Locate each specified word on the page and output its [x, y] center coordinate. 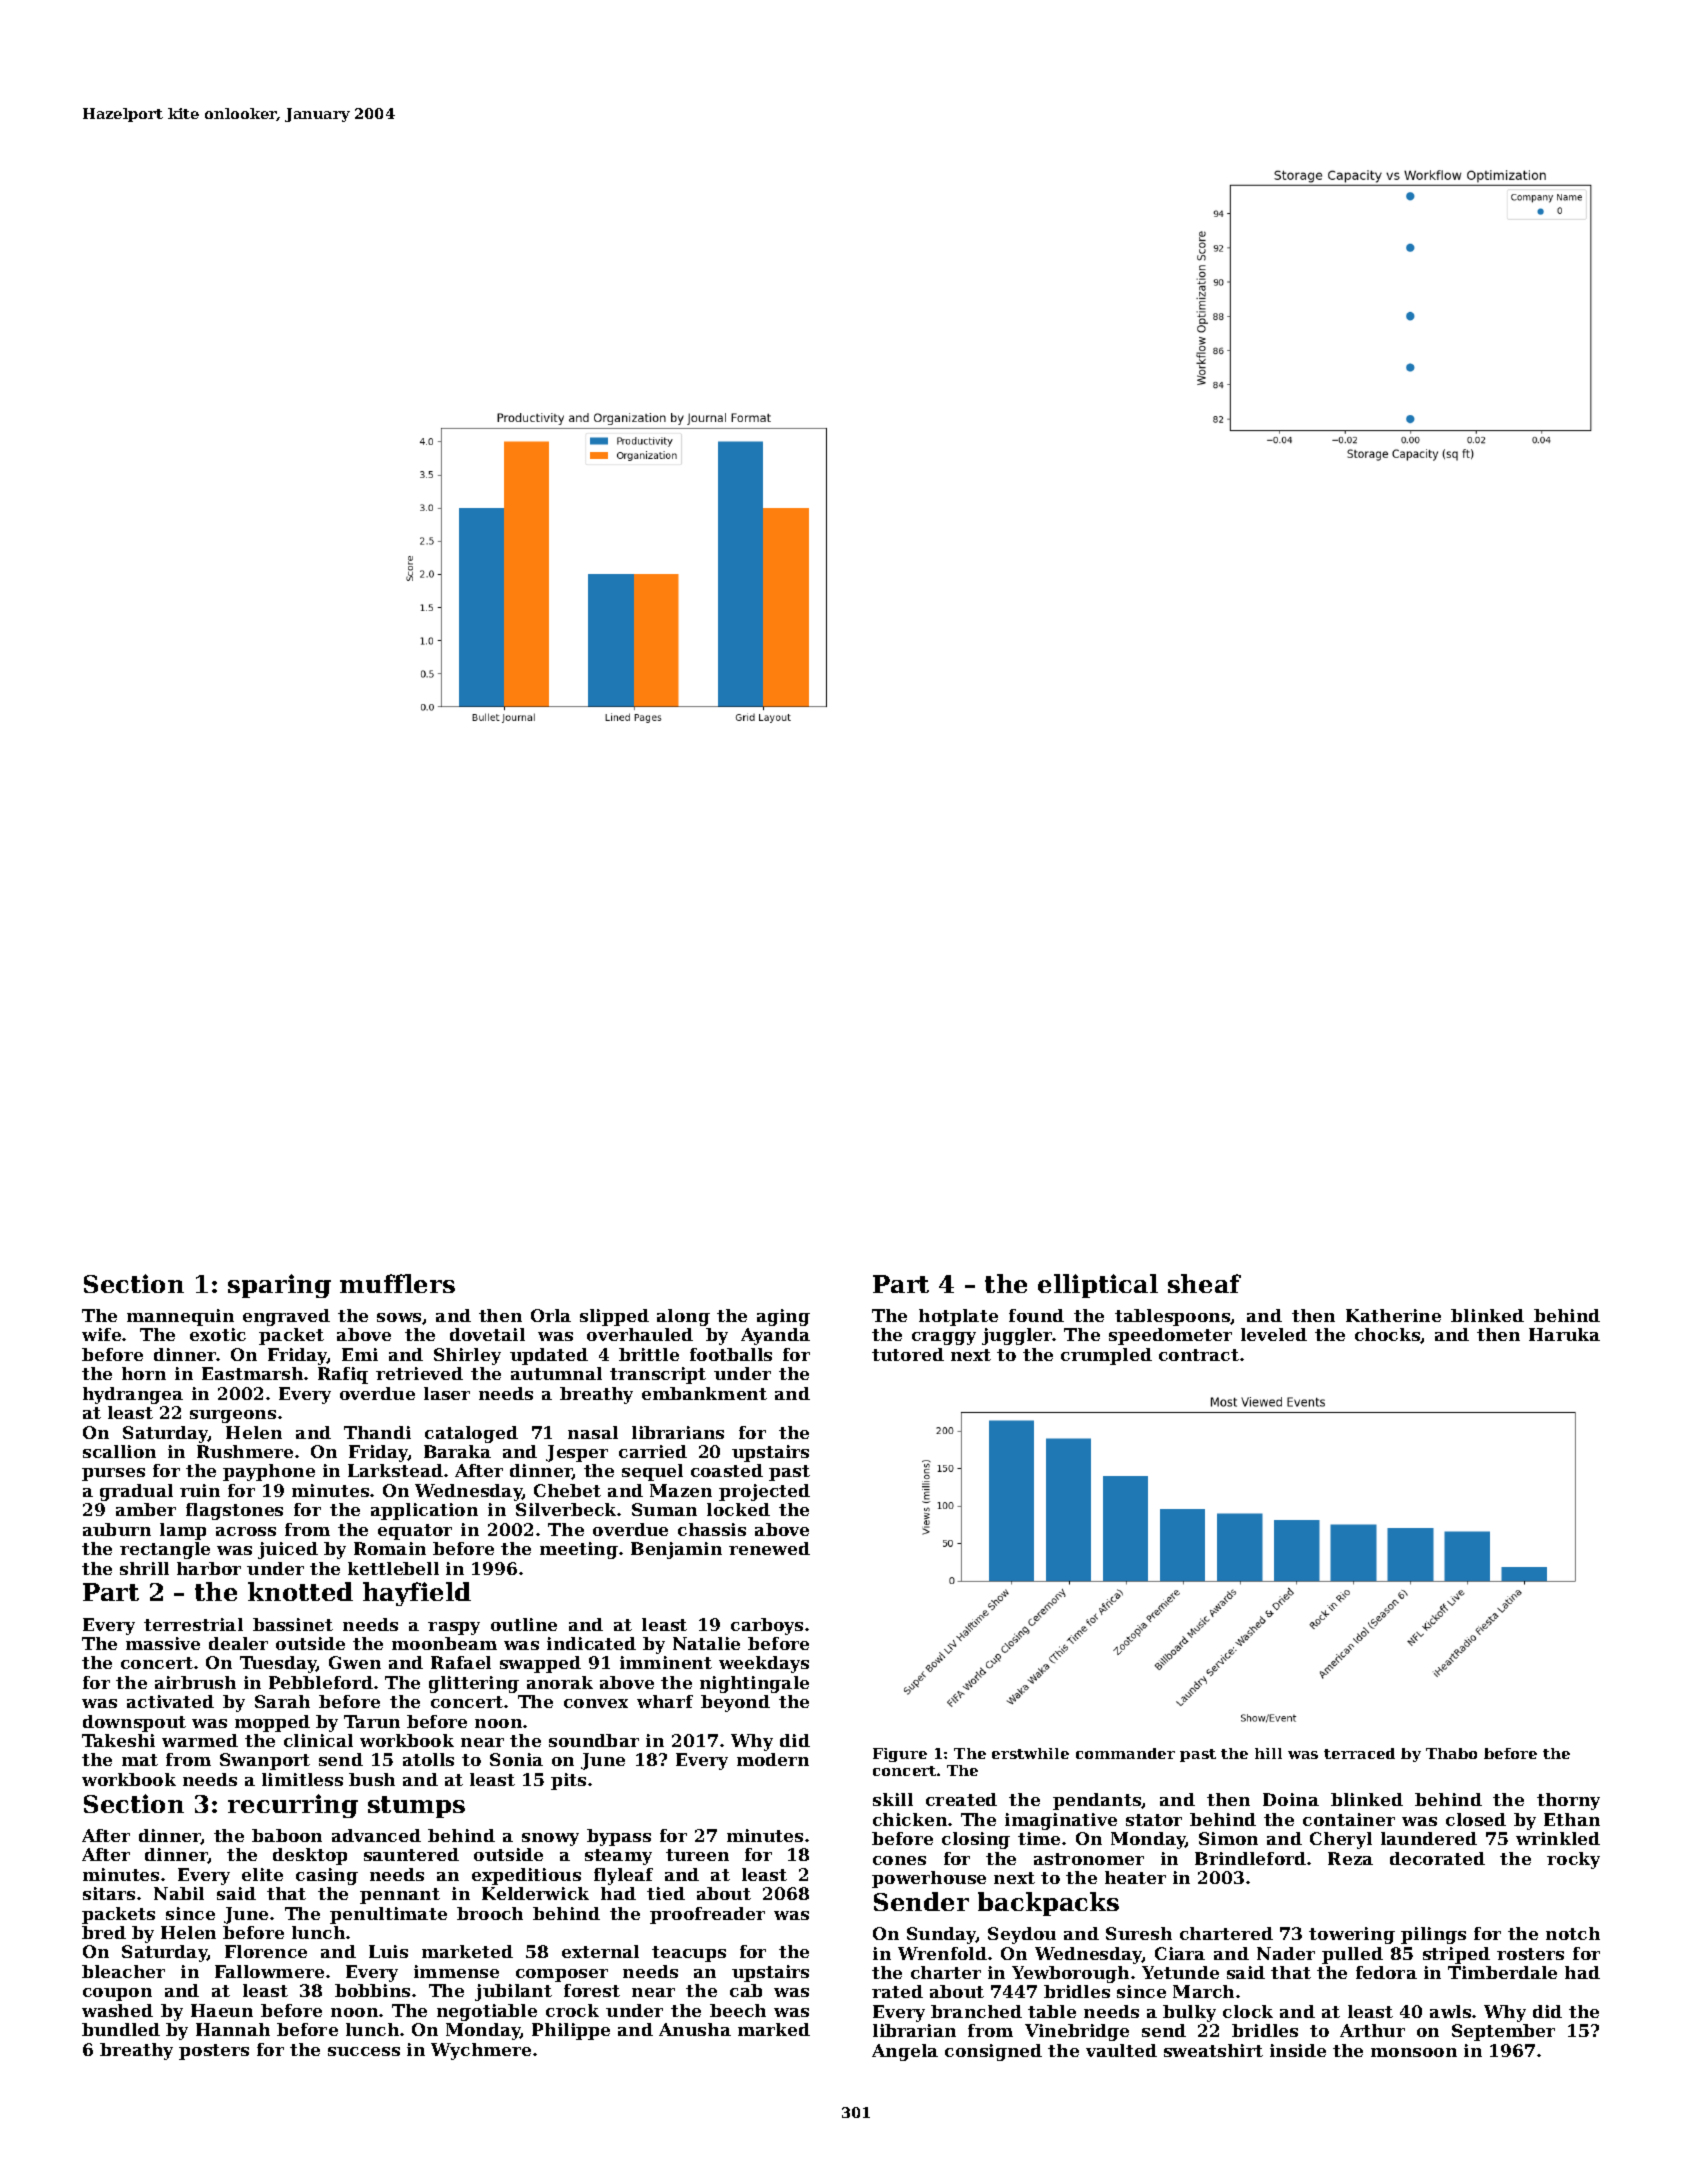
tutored [908, 1354]
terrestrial [193, 1624]
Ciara [1180, 1953]
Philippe [571, 2031]
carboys [767, 1626]
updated [549, 1356]
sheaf [1204, 1283]
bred [104, 1932]
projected [764, 1492]
